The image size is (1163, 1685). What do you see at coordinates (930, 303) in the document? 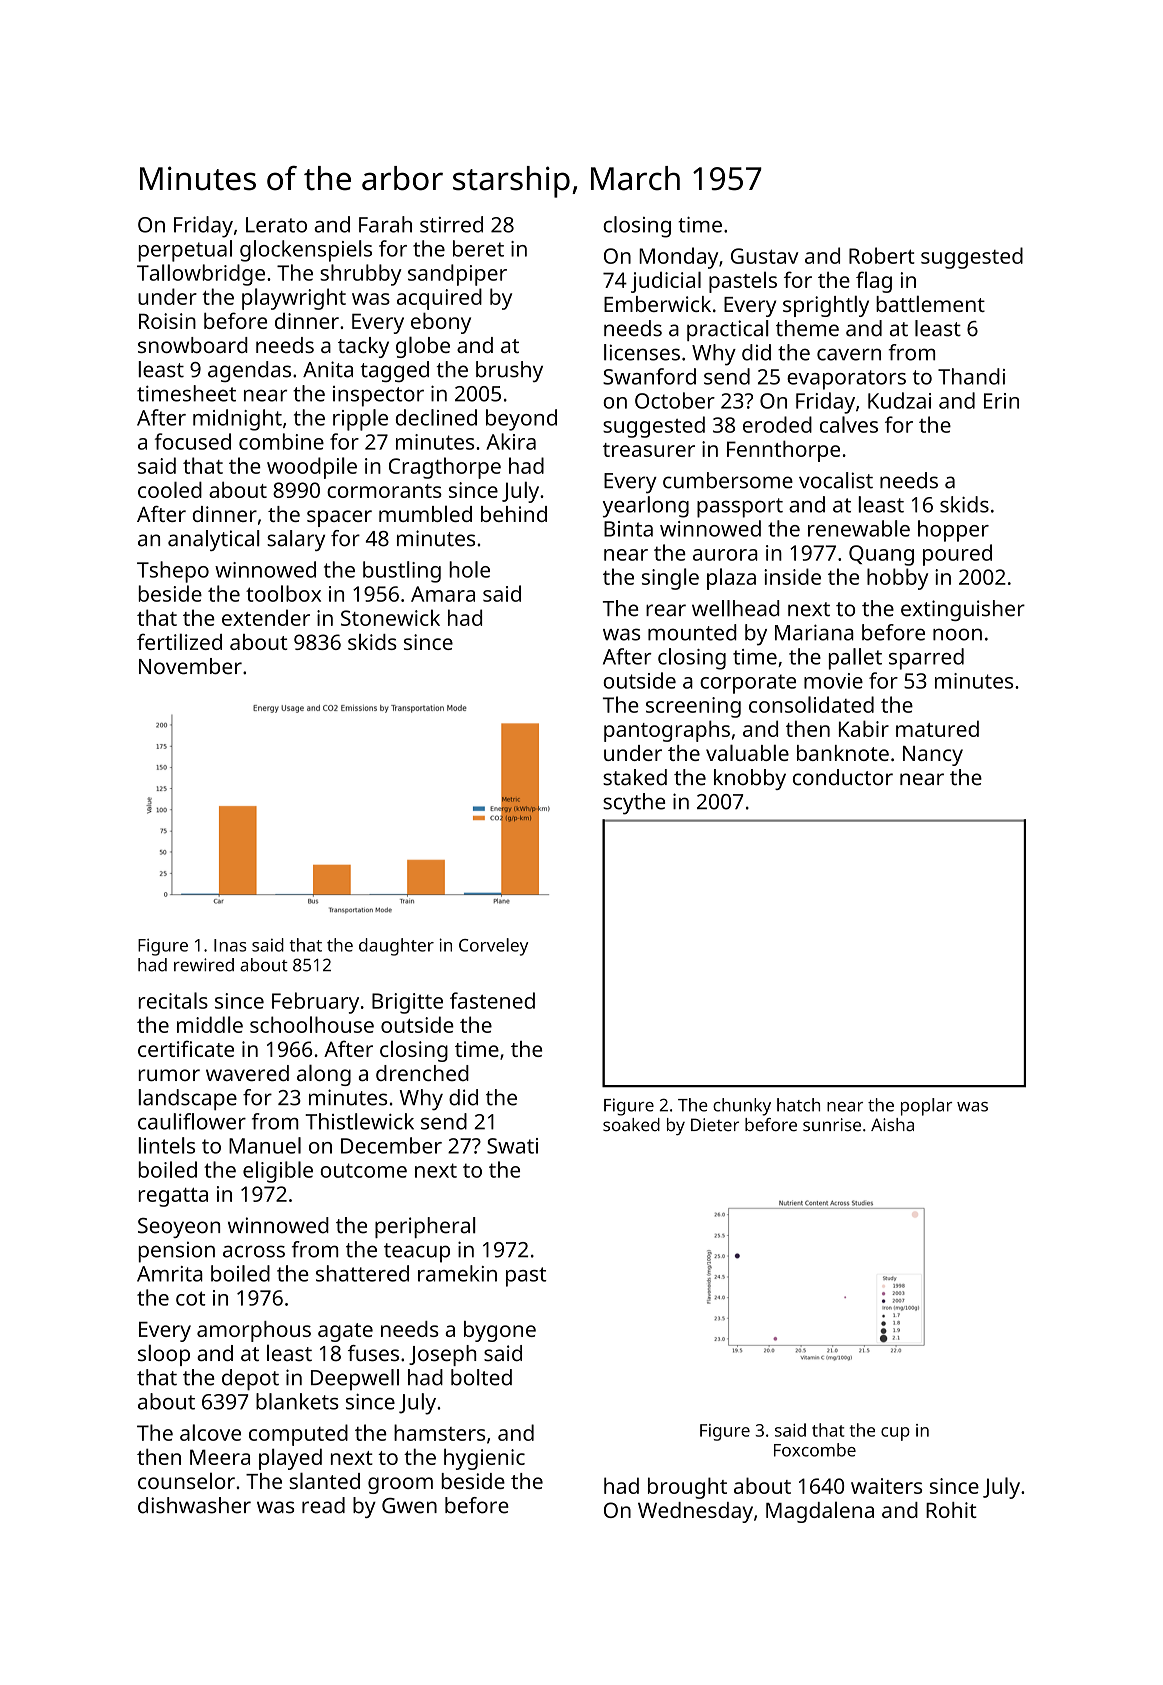
I see `battlement` at bounding box center [930, 303].
